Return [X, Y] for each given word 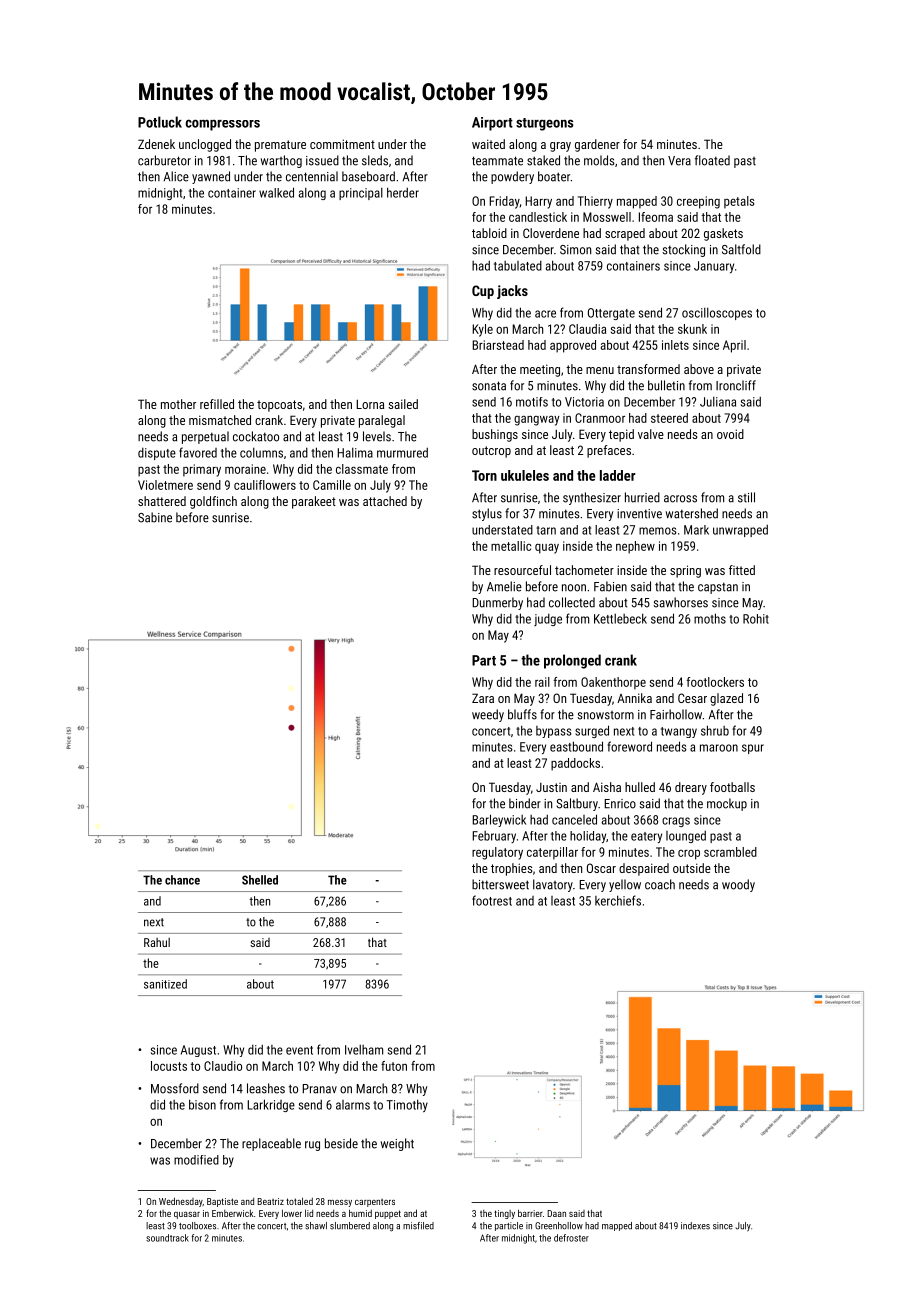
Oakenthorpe [613, 683]
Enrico [620, 804]
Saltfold [741, 249]
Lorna [370, 404]
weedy [488, 715]
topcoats [279, 406]
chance [182, 880]
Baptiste [222, 1202]
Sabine [155, 517]
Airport [492, 124]
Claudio [223, 1066]
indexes [695, 1226]
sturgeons [545, 124]
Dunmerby [497, 603]
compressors [223, 125]
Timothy [407, 1105]
